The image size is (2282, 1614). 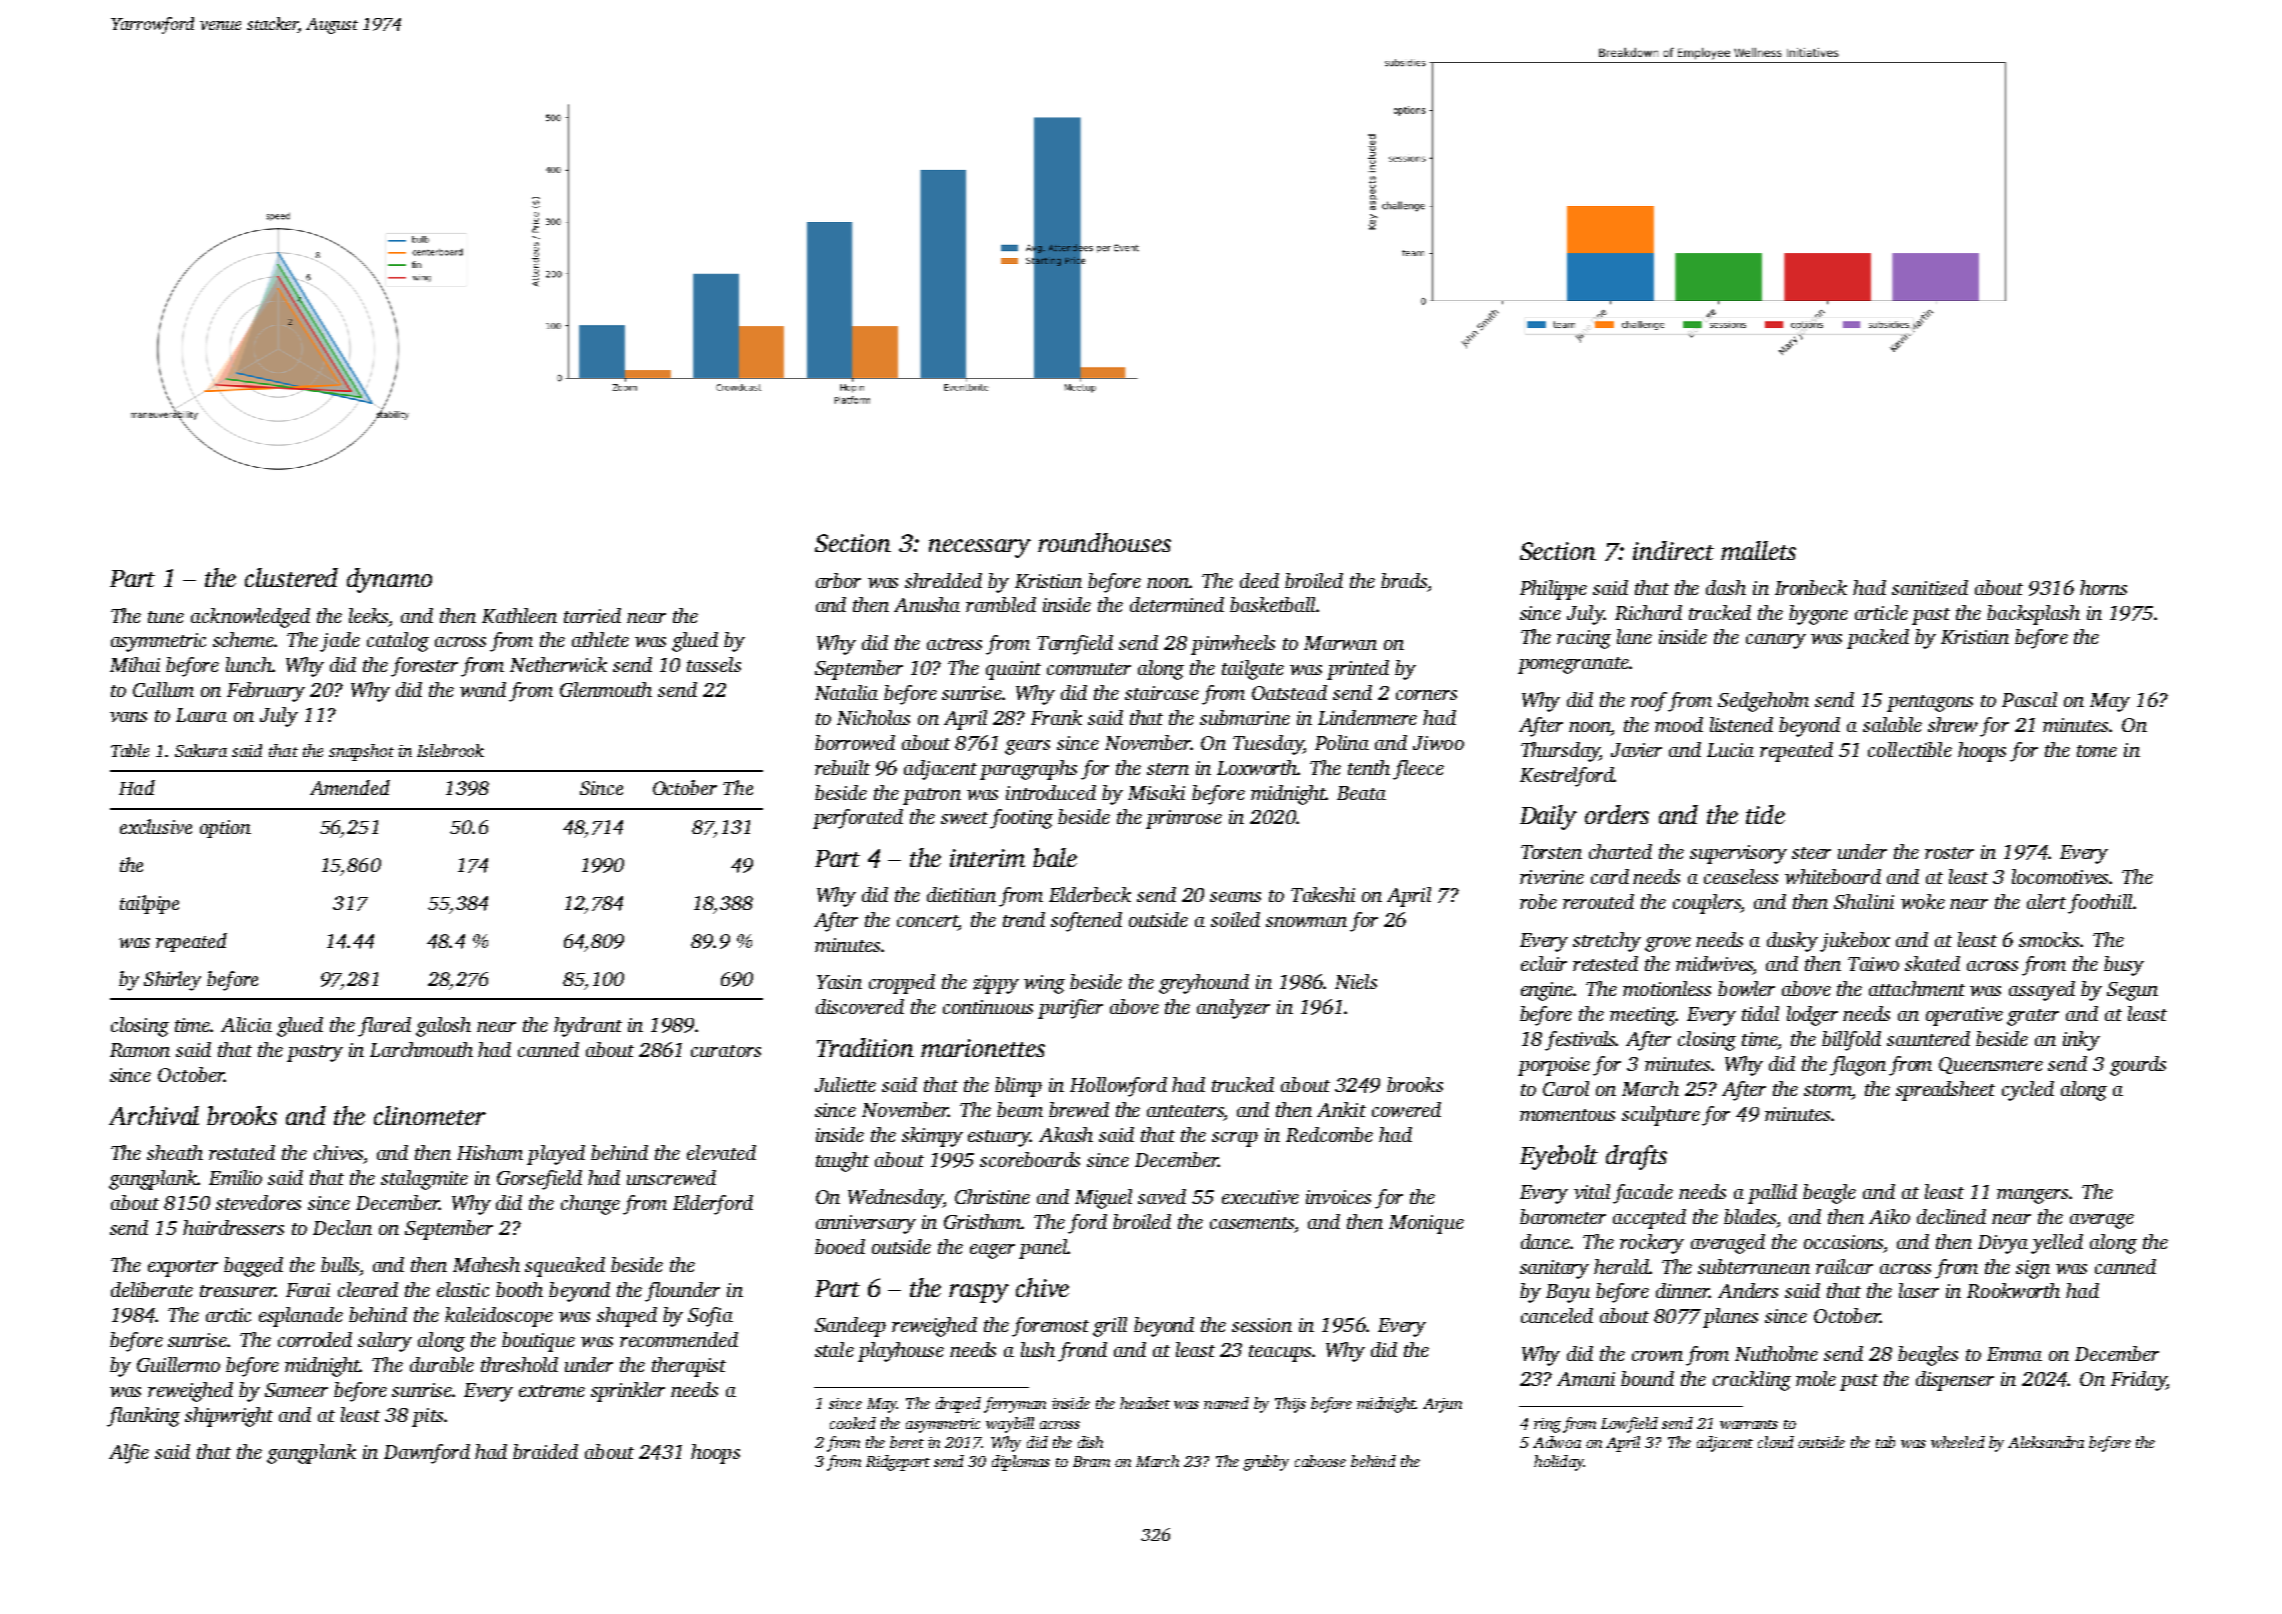 I want to click on grubby, so click(x=1266, y=1463).
